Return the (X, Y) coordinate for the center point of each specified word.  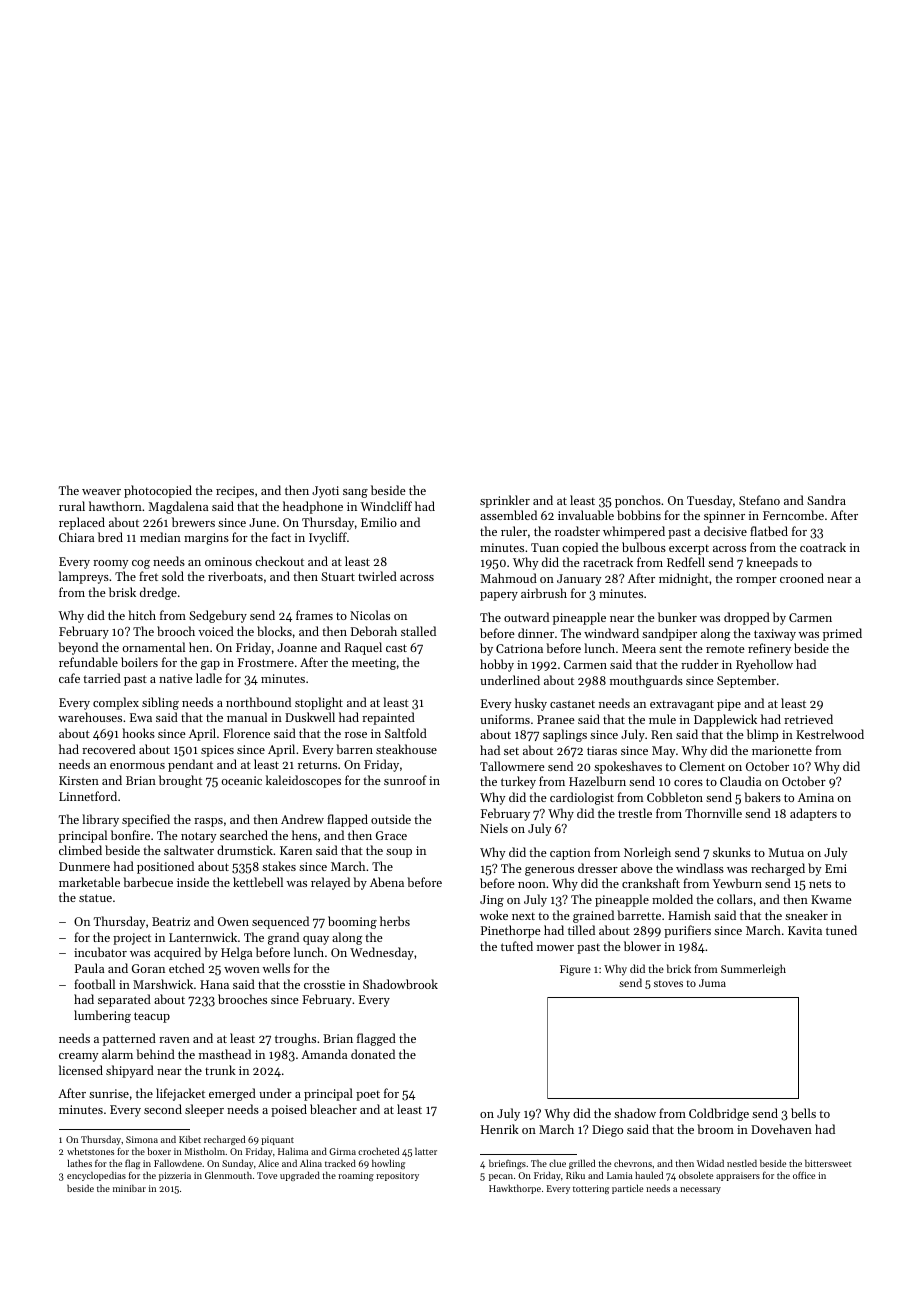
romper (756, 581)
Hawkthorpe (515, 1189)
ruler (514, 531)
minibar (129, 1188)
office (804, 1175)
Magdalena (178, 507)
